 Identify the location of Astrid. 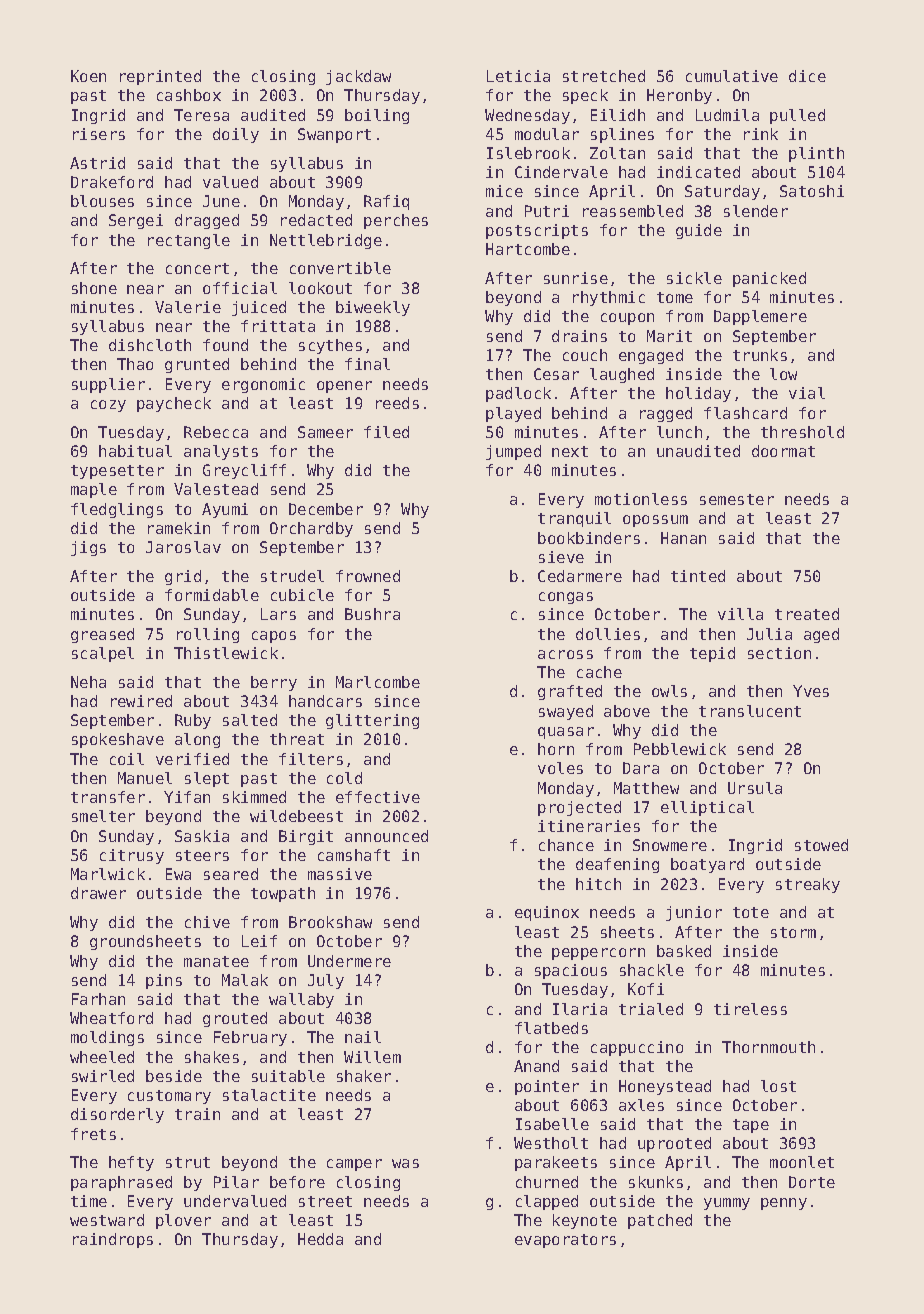
(97, 163).
